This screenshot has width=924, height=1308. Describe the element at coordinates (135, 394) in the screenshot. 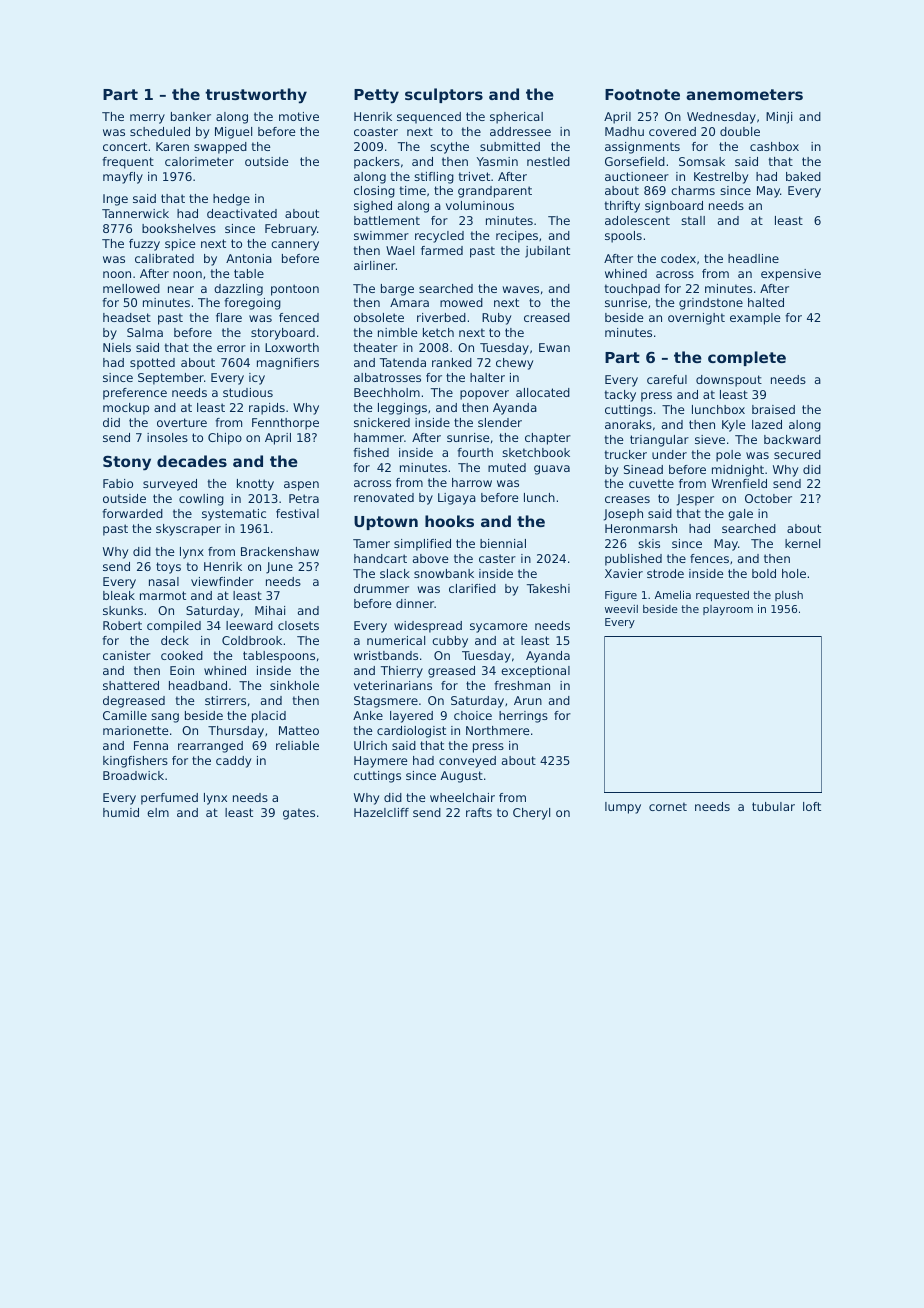

I see `preference` at that location.
